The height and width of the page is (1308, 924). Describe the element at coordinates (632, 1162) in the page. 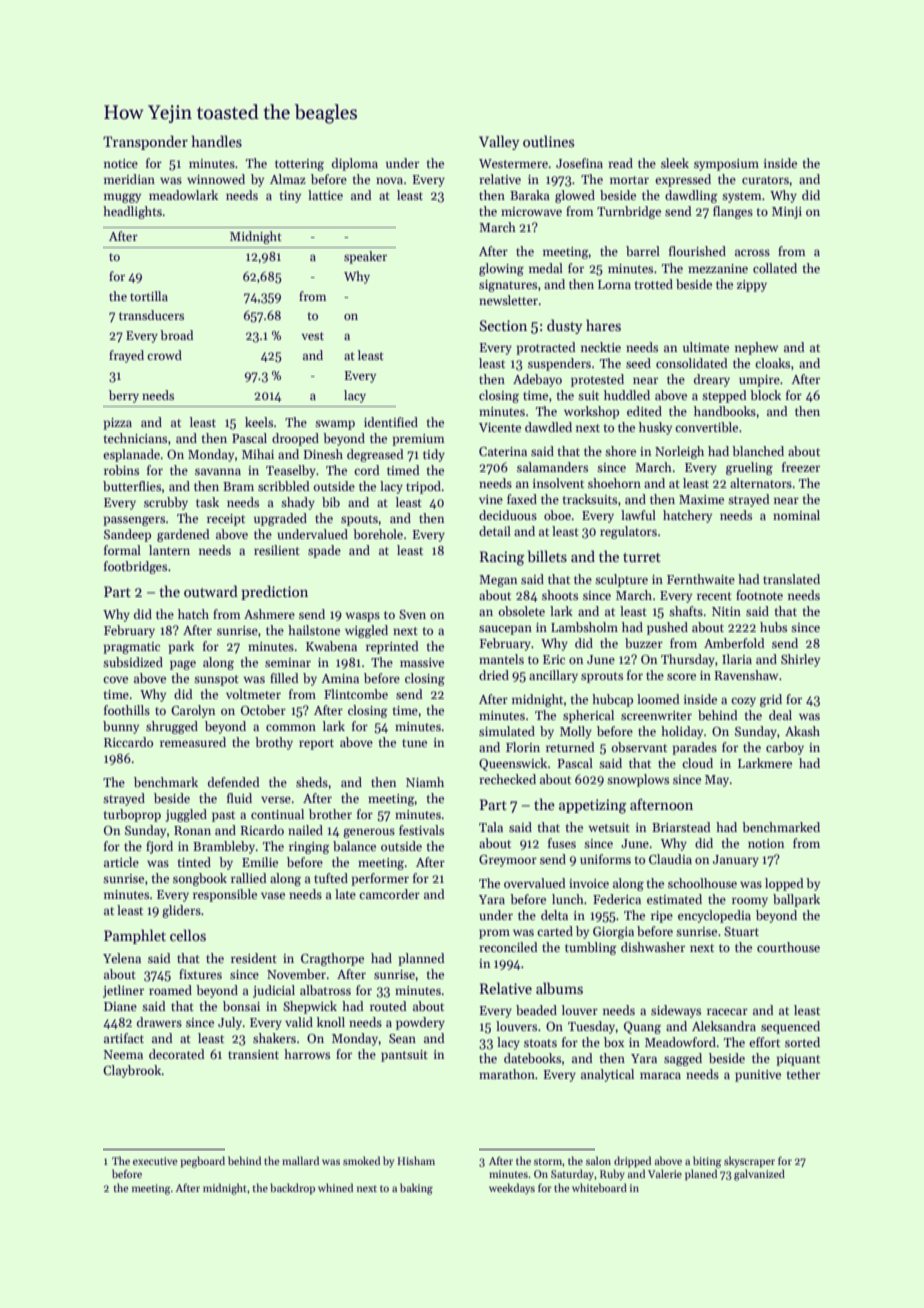

I see `dripped` at that location.
